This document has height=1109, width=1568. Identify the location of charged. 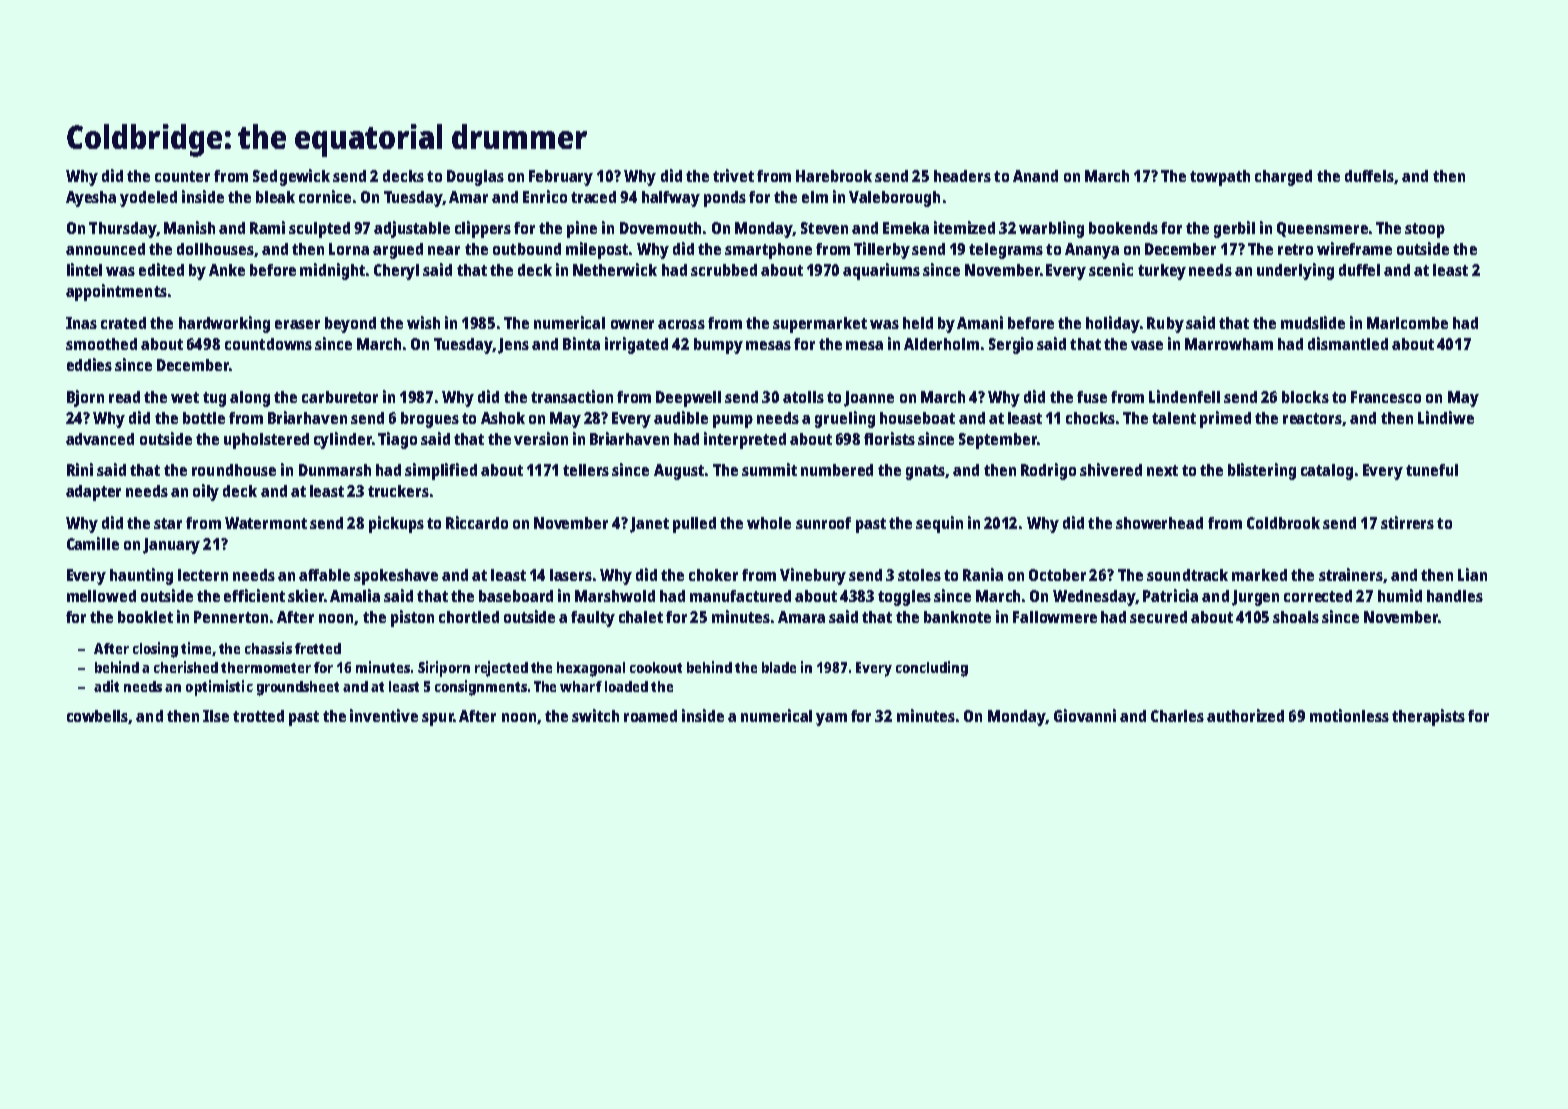
(1283, 178).
